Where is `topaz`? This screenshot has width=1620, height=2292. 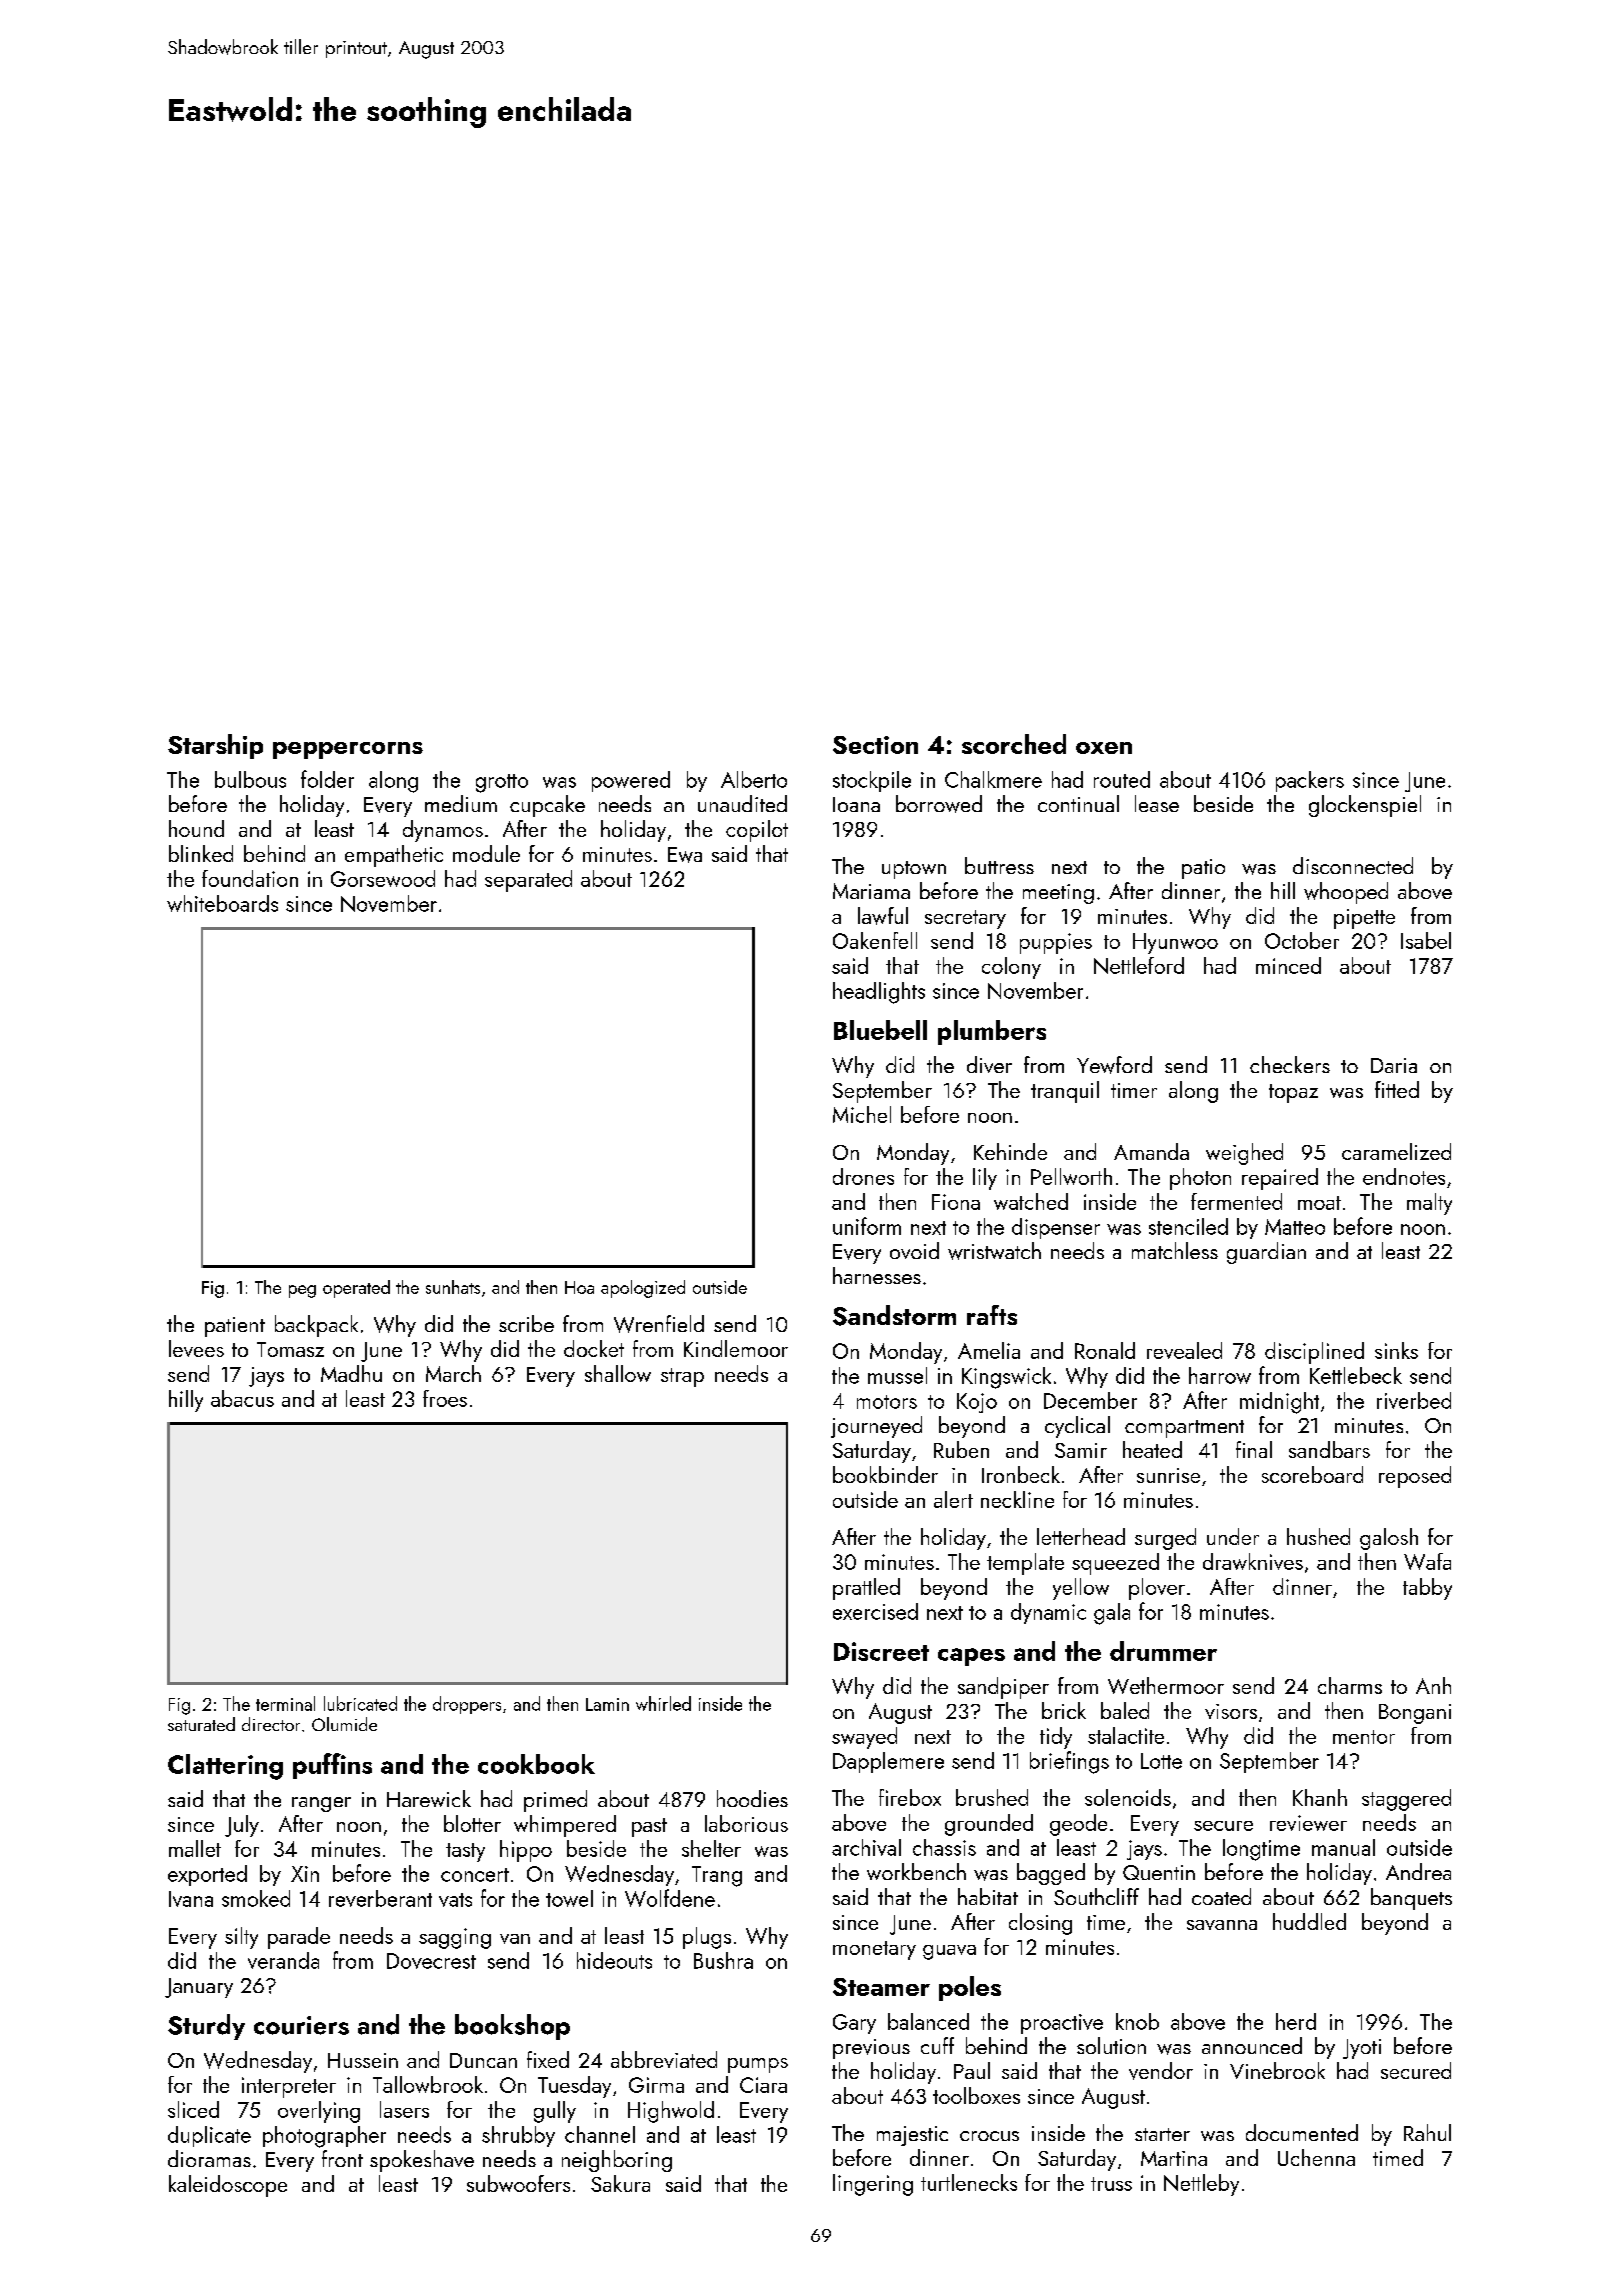
topaz is located at coordinates (1293, 1093).
